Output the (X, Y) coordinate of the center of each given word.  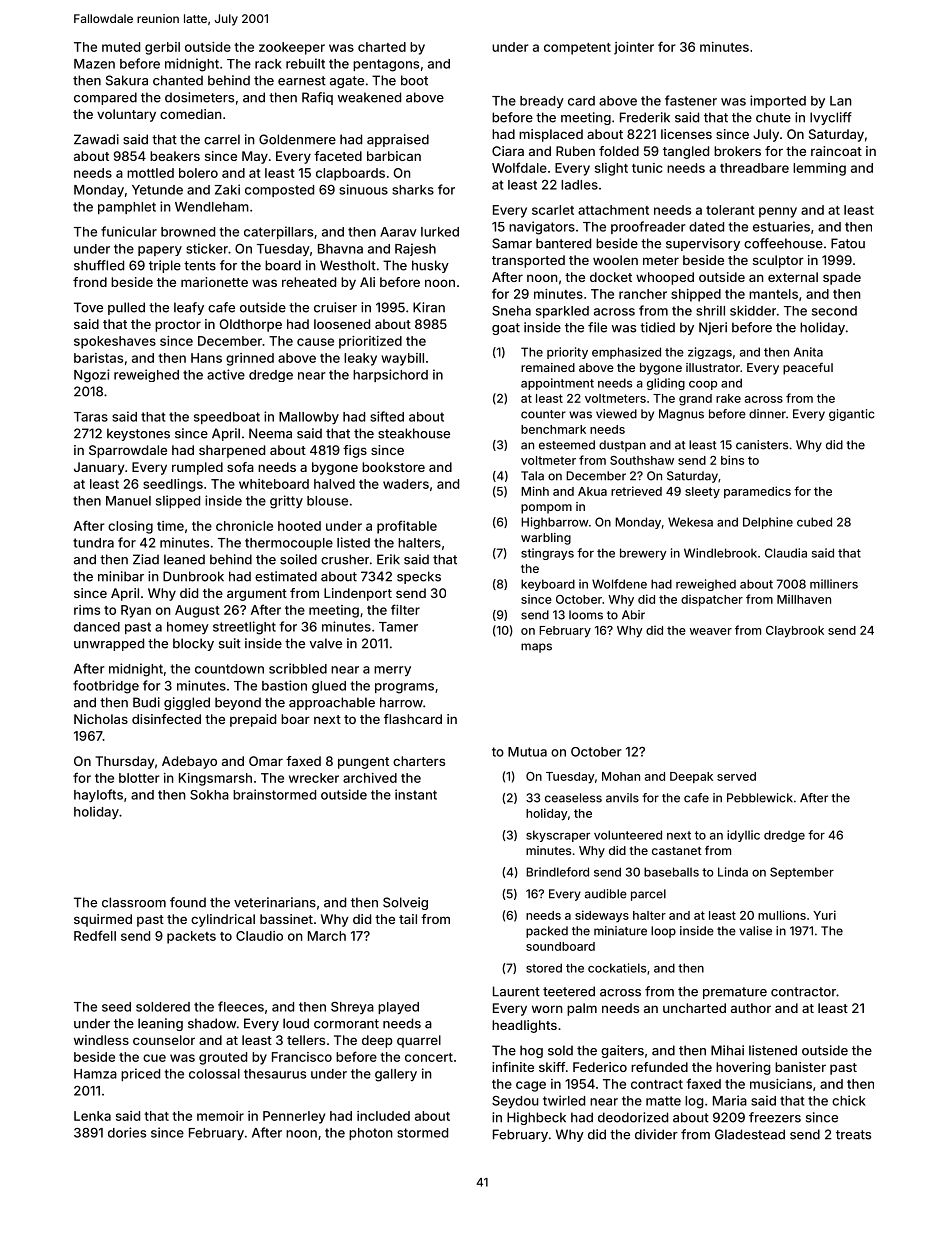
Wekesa (690, 522)
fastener (691, 100)
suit (230, 643)
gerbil (162, 48)
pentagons (386, 65)
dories (127, 1132)
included (383, 1116)
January (99, 468)
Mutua (527, 752)
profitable (407, 527)
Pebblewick (760, 798)
